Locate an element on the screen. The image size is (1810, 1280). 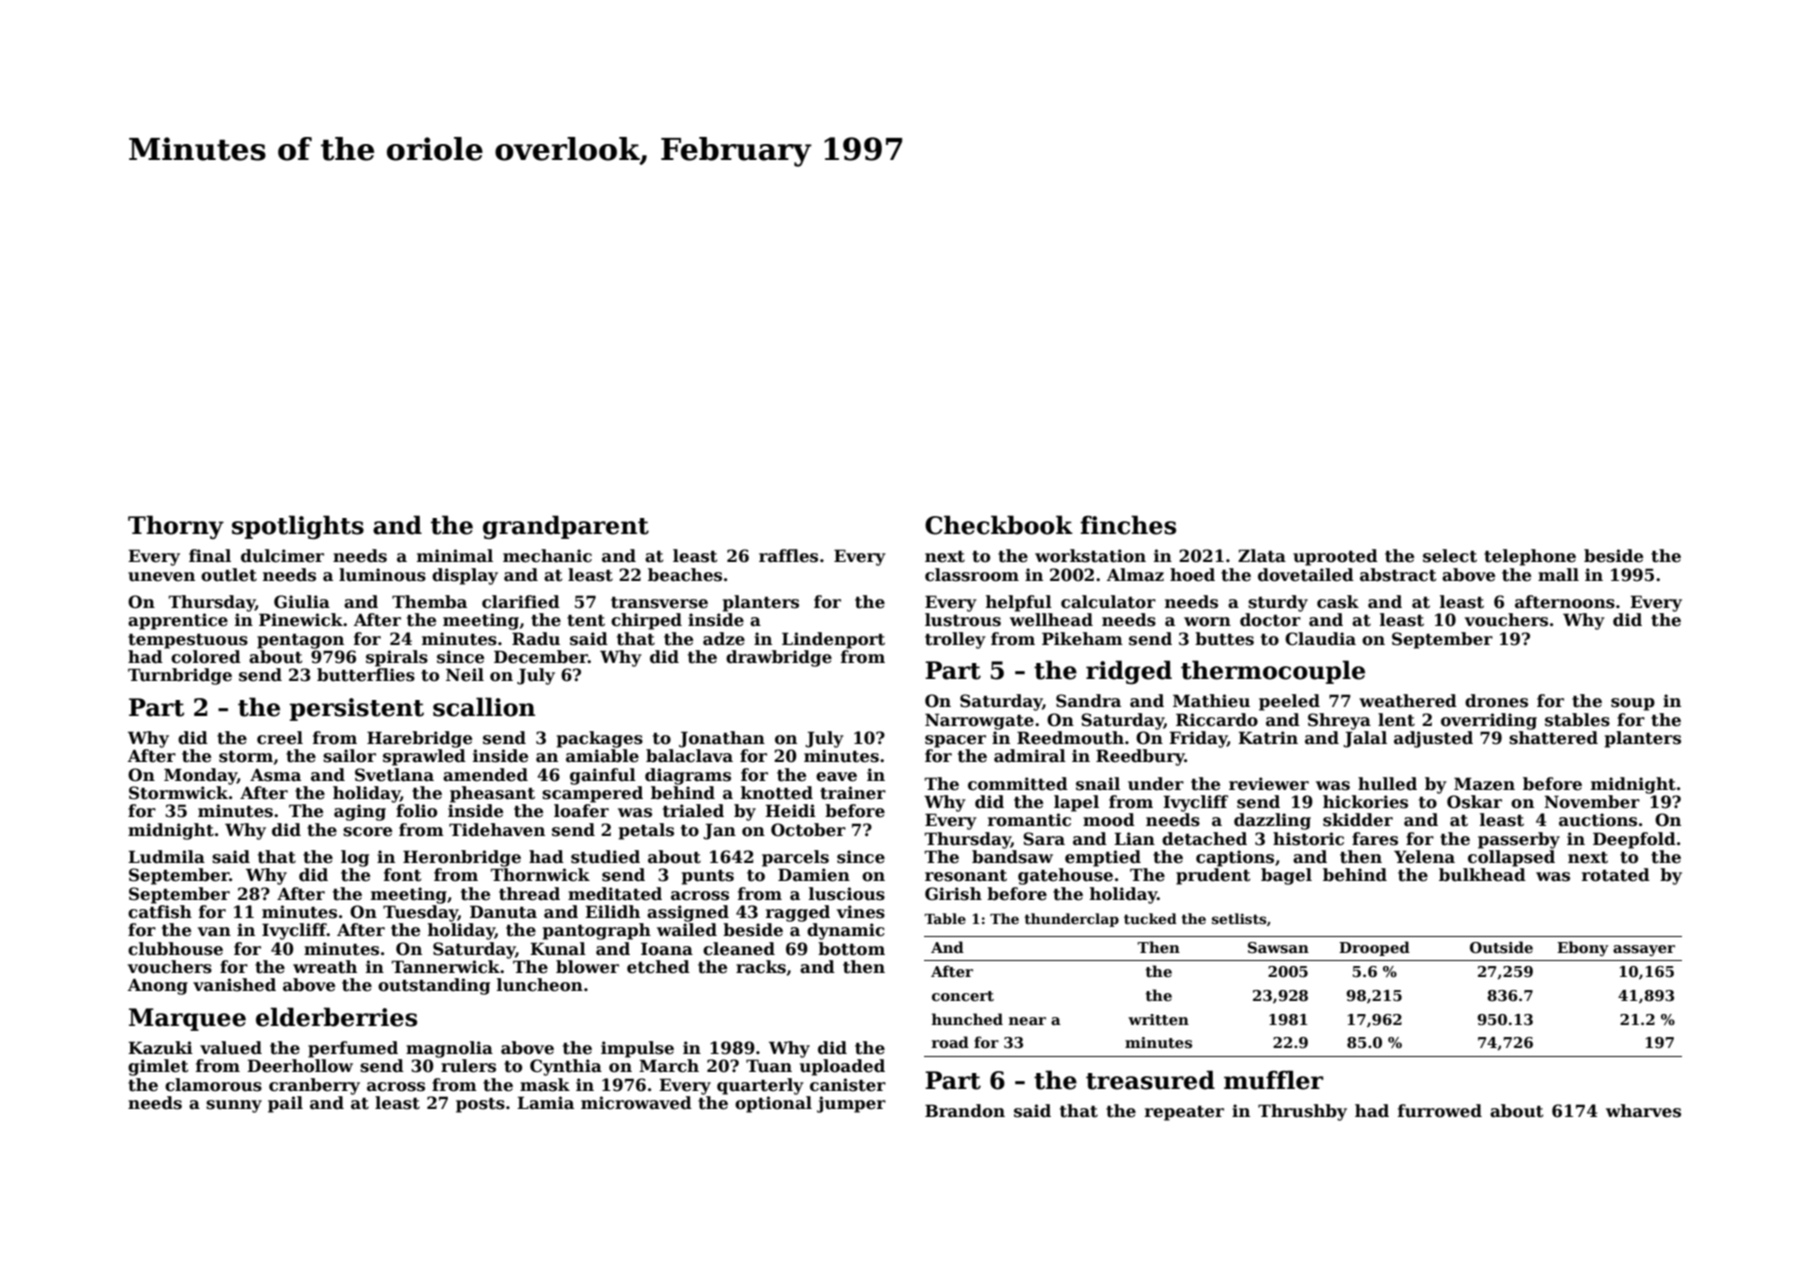
Anong is located at coordinates (158, 986).
